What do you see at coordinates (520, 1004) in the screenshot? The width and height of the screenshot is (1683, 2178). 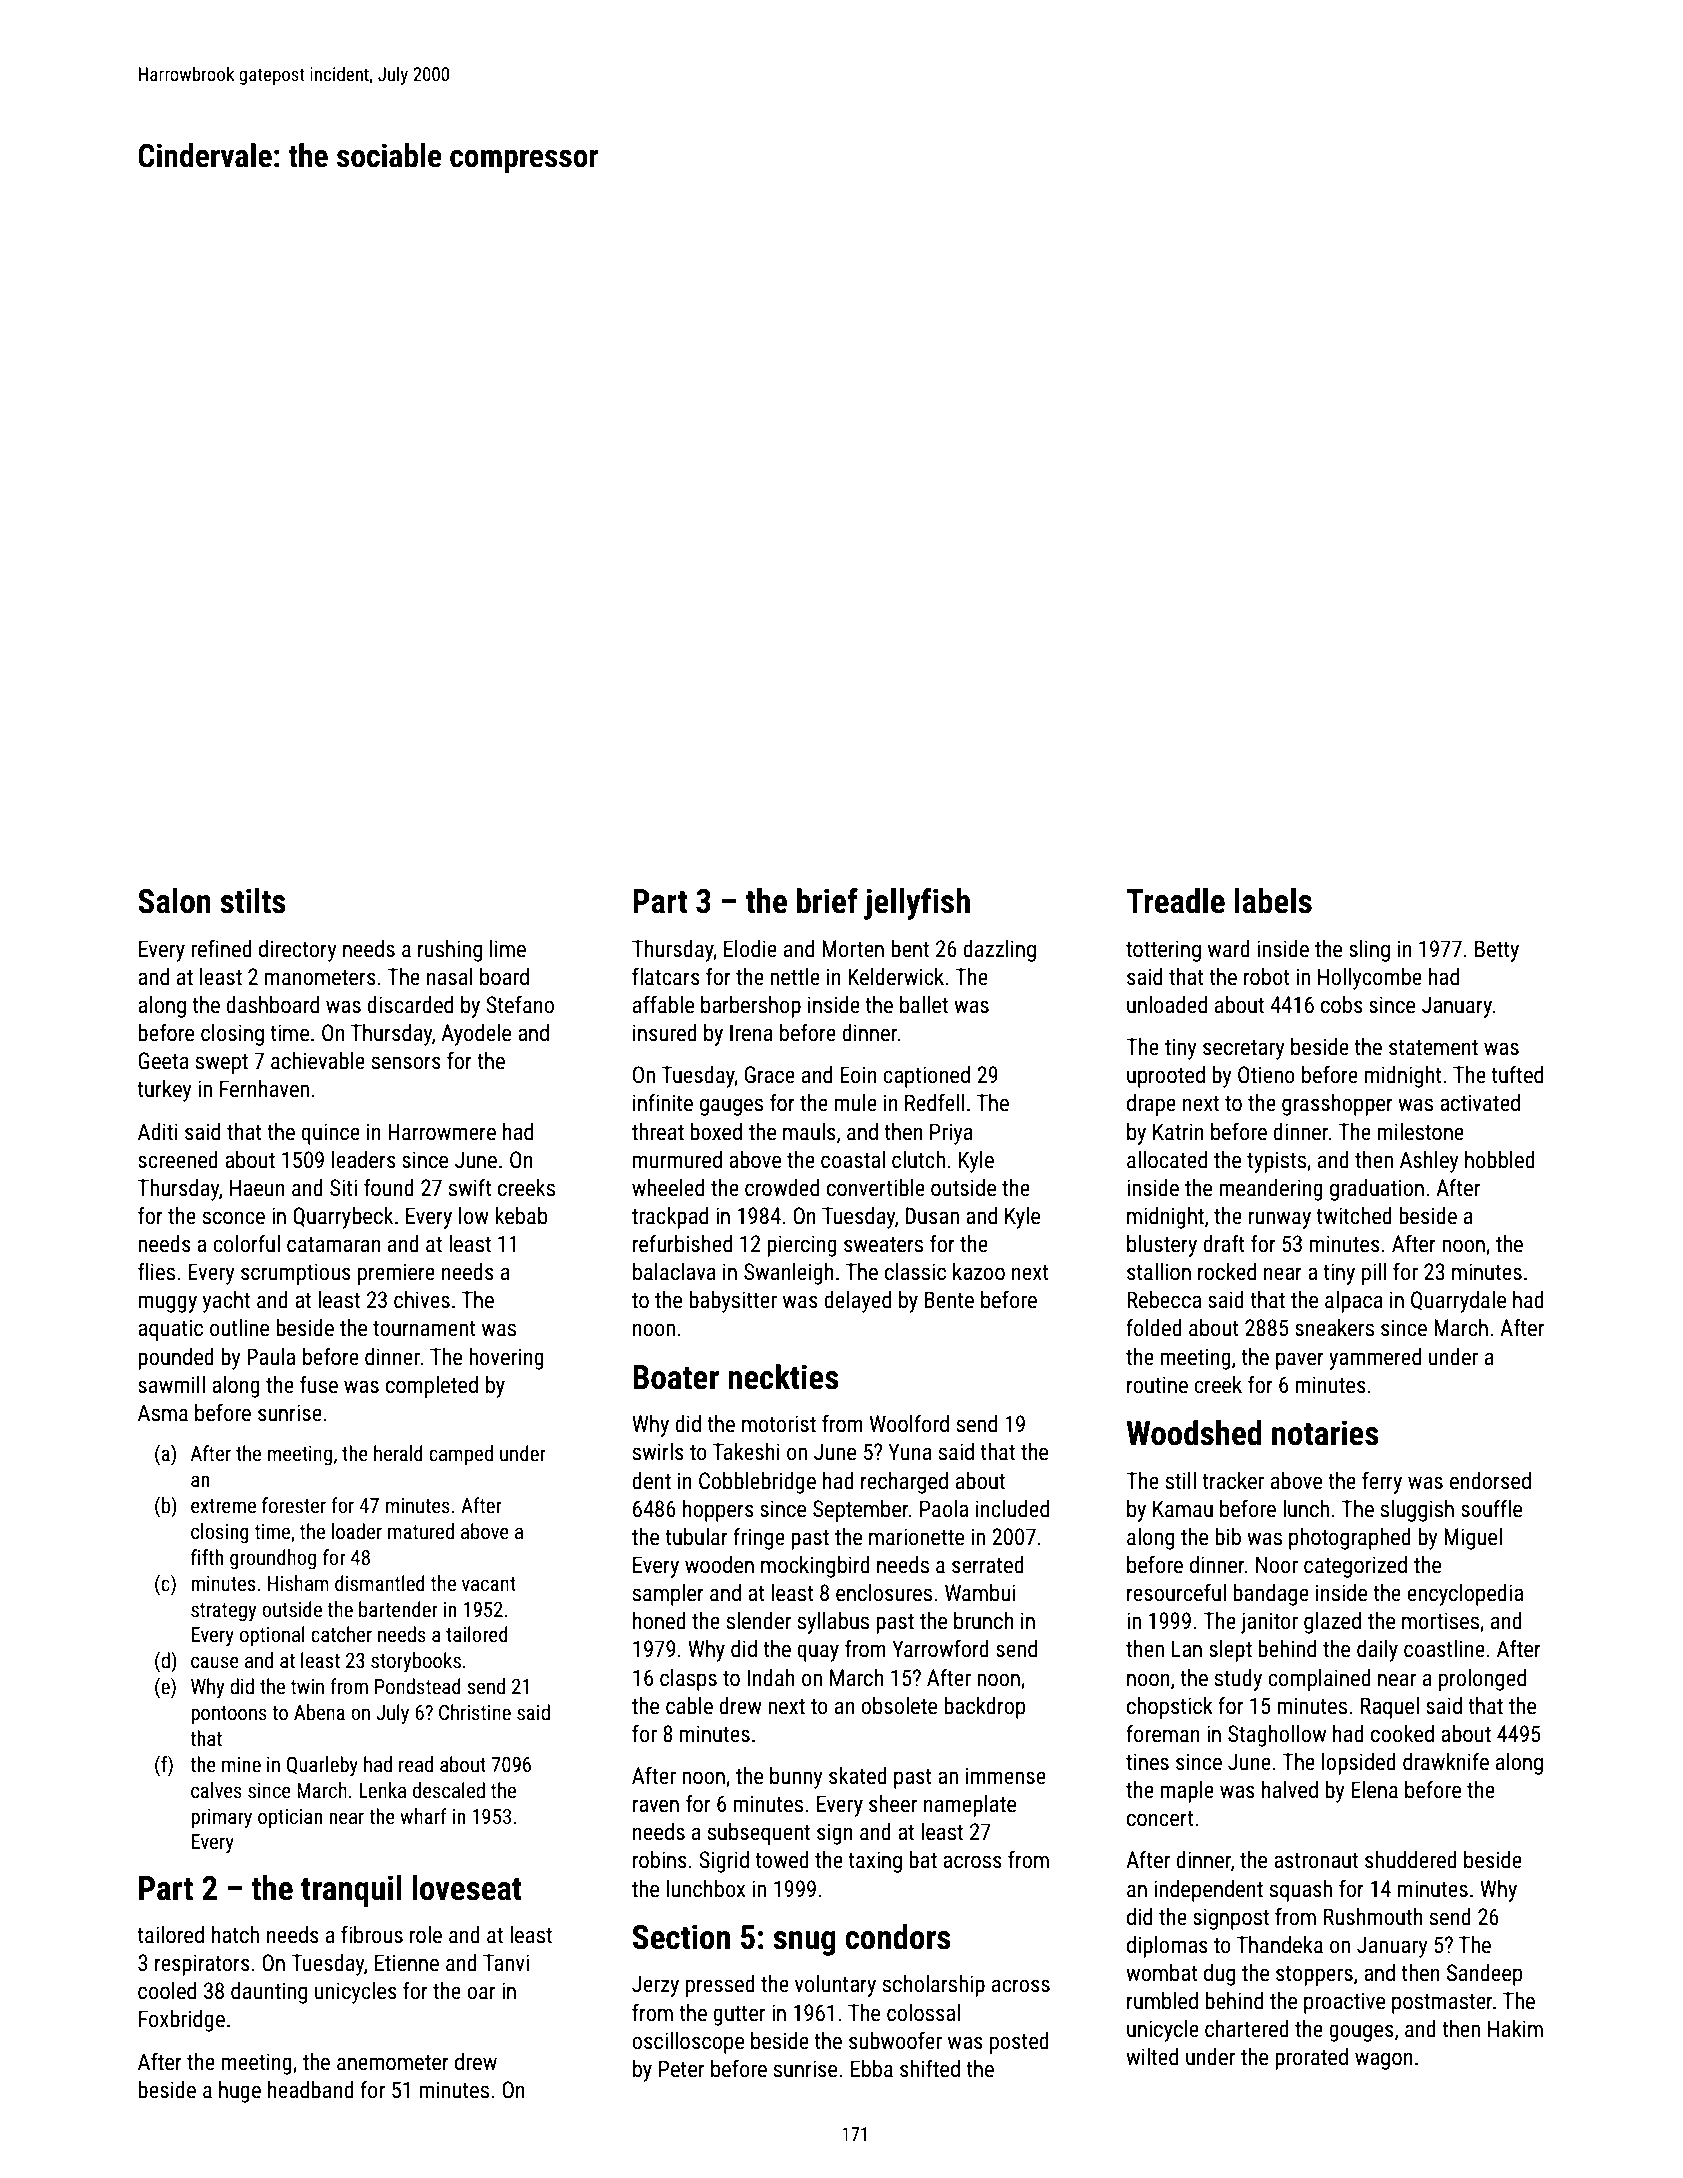 I see `Stefano` at bounding box center [520, 1004].
